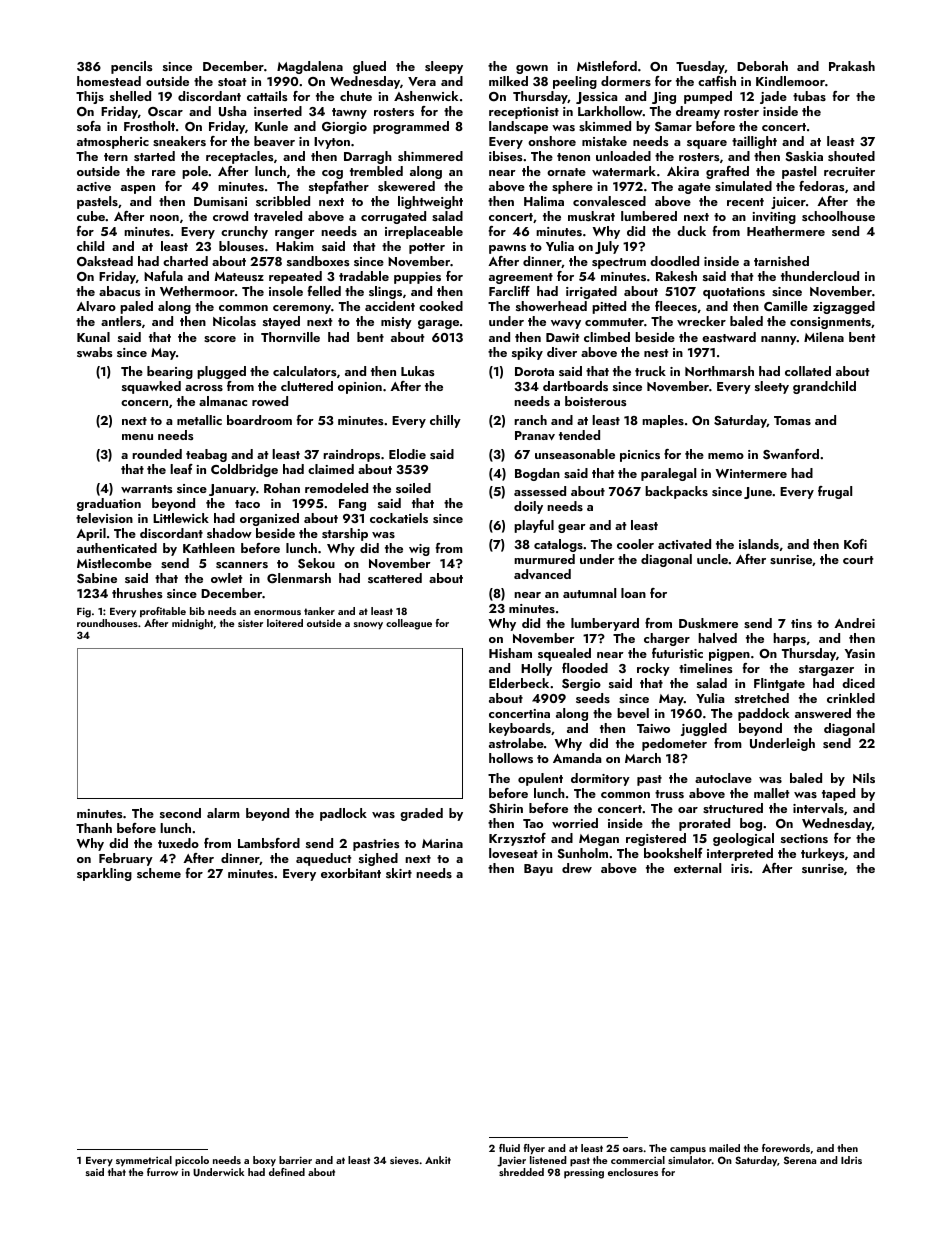 The image size is (952, 1233). What do you see at coordinates (274, 141) in the document?
I see `beaver` at bounding box center [274, 141].
